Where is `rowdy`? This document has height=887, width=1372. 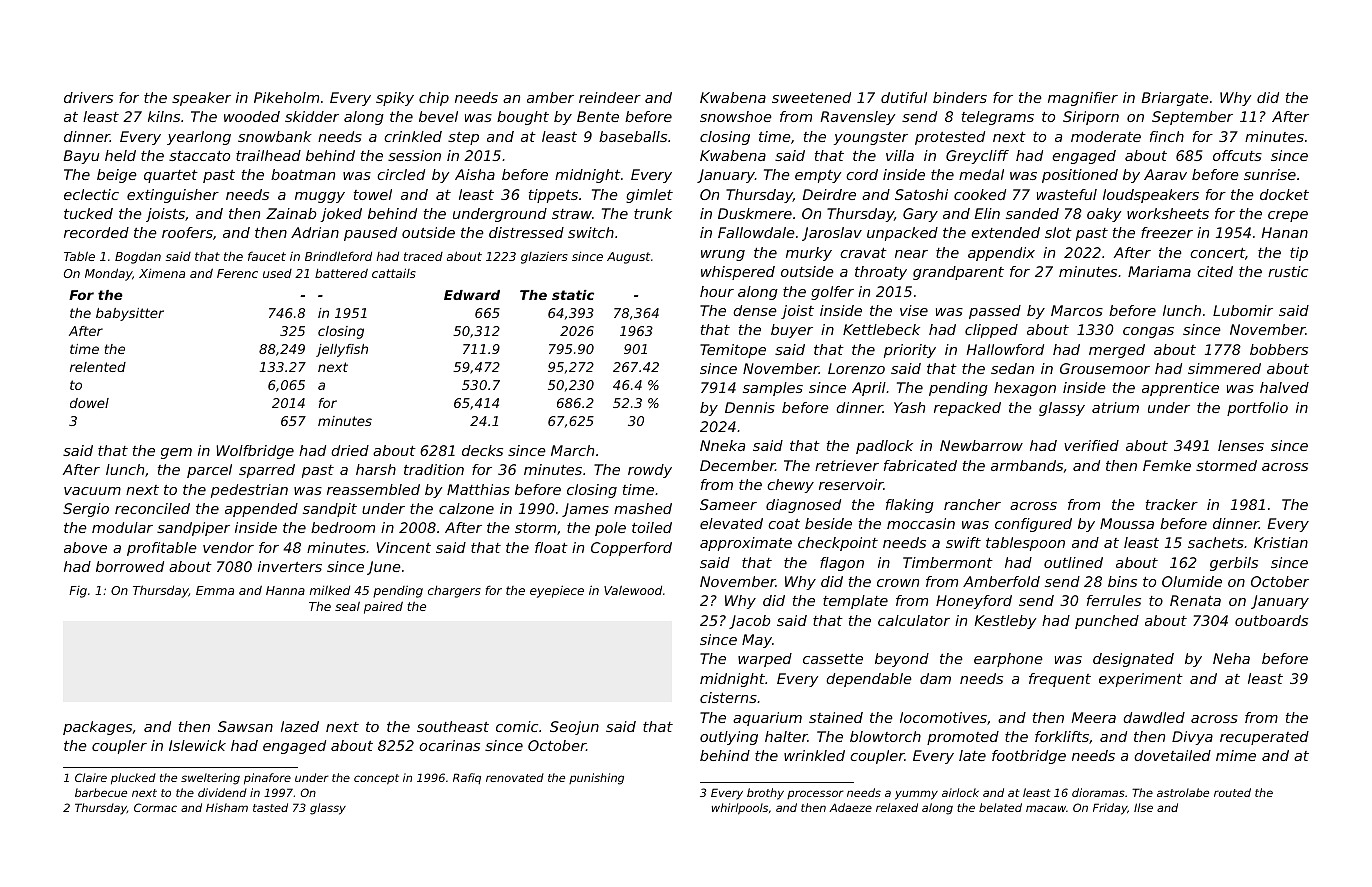 rowdy is located at coordinates (650, 471).
